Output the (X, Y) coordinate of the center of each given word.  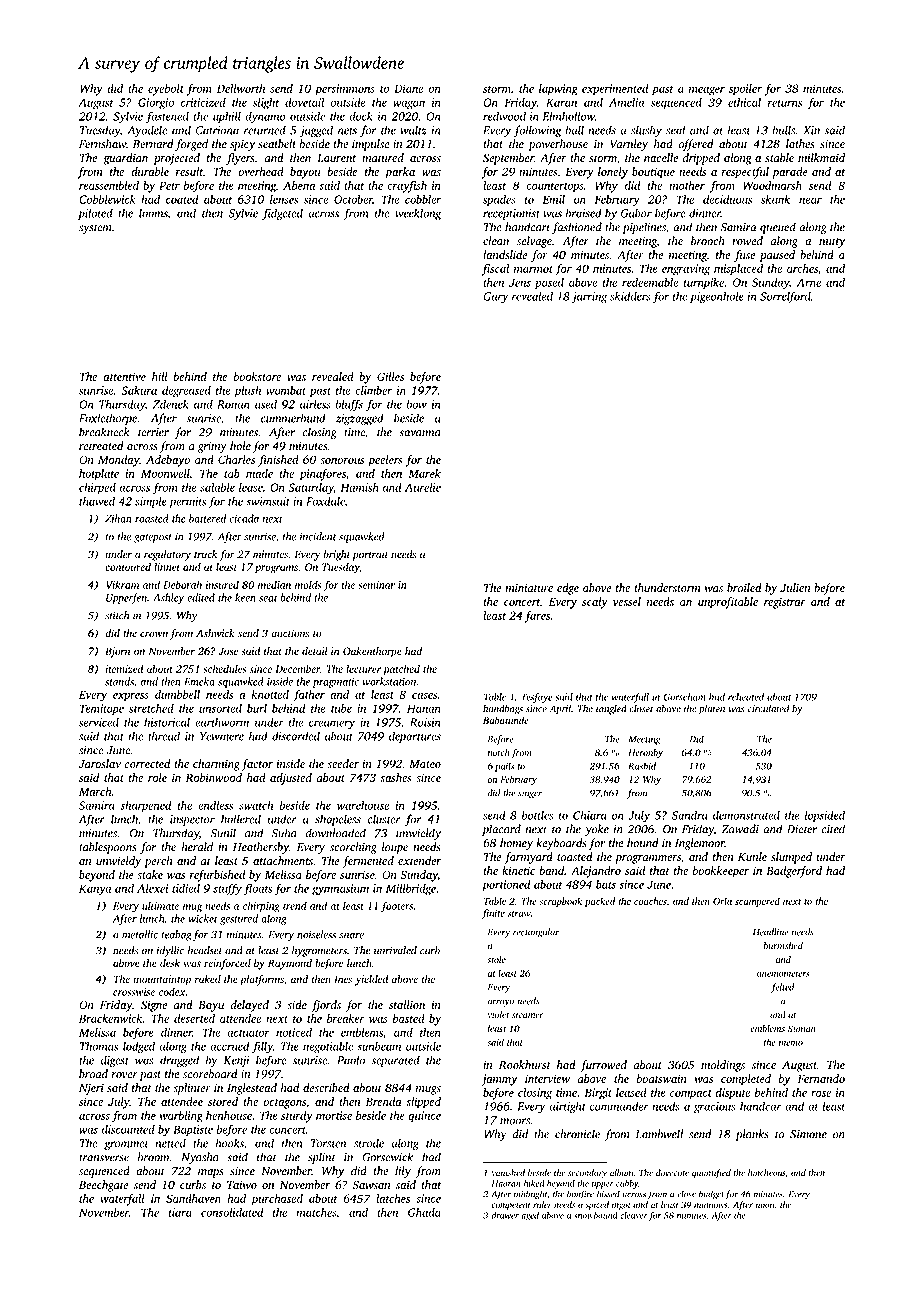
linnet (167, 566)
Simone (808, 1134)
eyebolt (166, 90)
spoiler (745, 90)
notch (499, 752)
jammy (500, 1080)
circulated (768, 708)
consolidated (232, 1212)
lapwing (558, 90)
